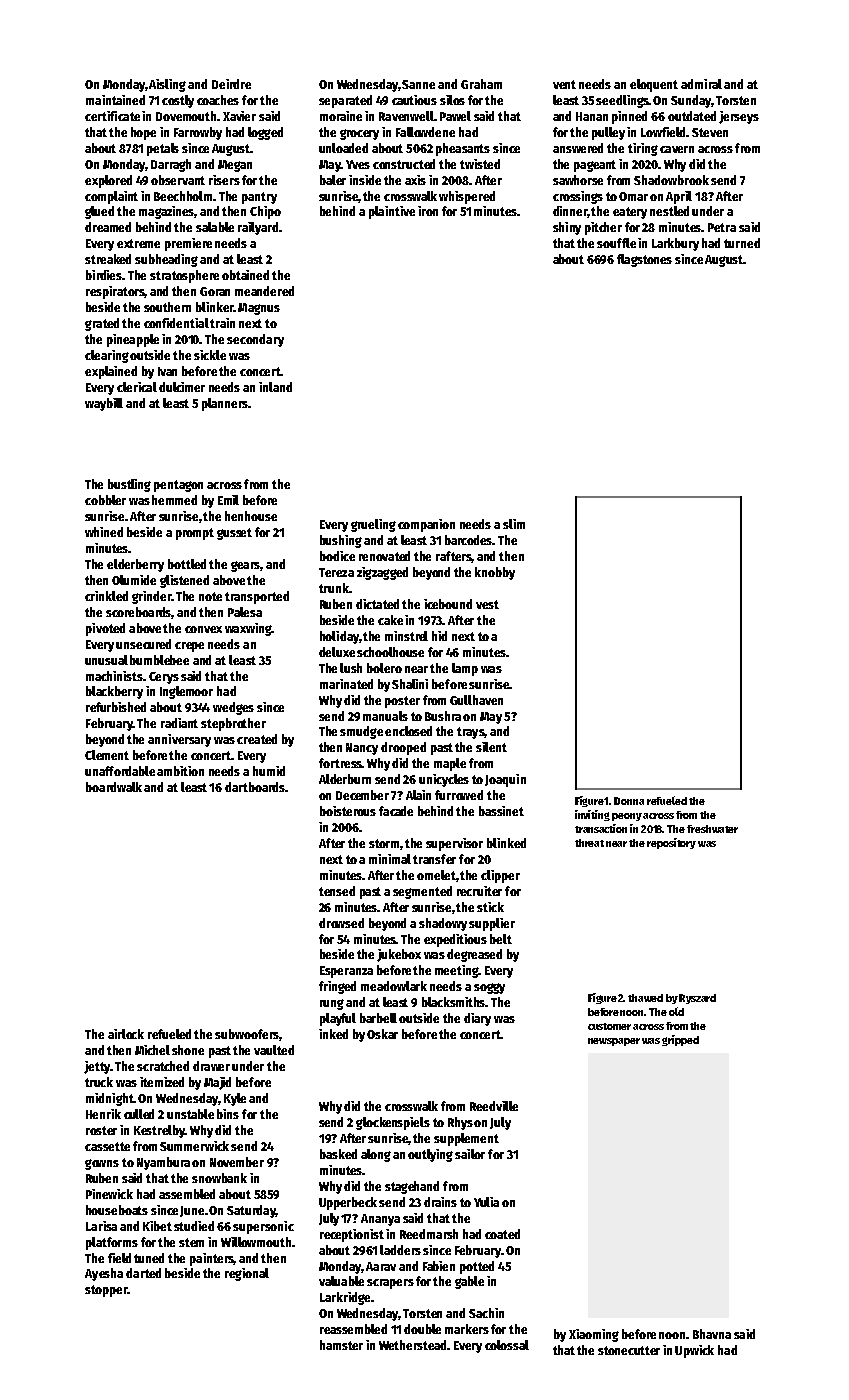  Describe the element at coordinates (109, 1194) in the screenshot. I see `Pinewick` at that location.
